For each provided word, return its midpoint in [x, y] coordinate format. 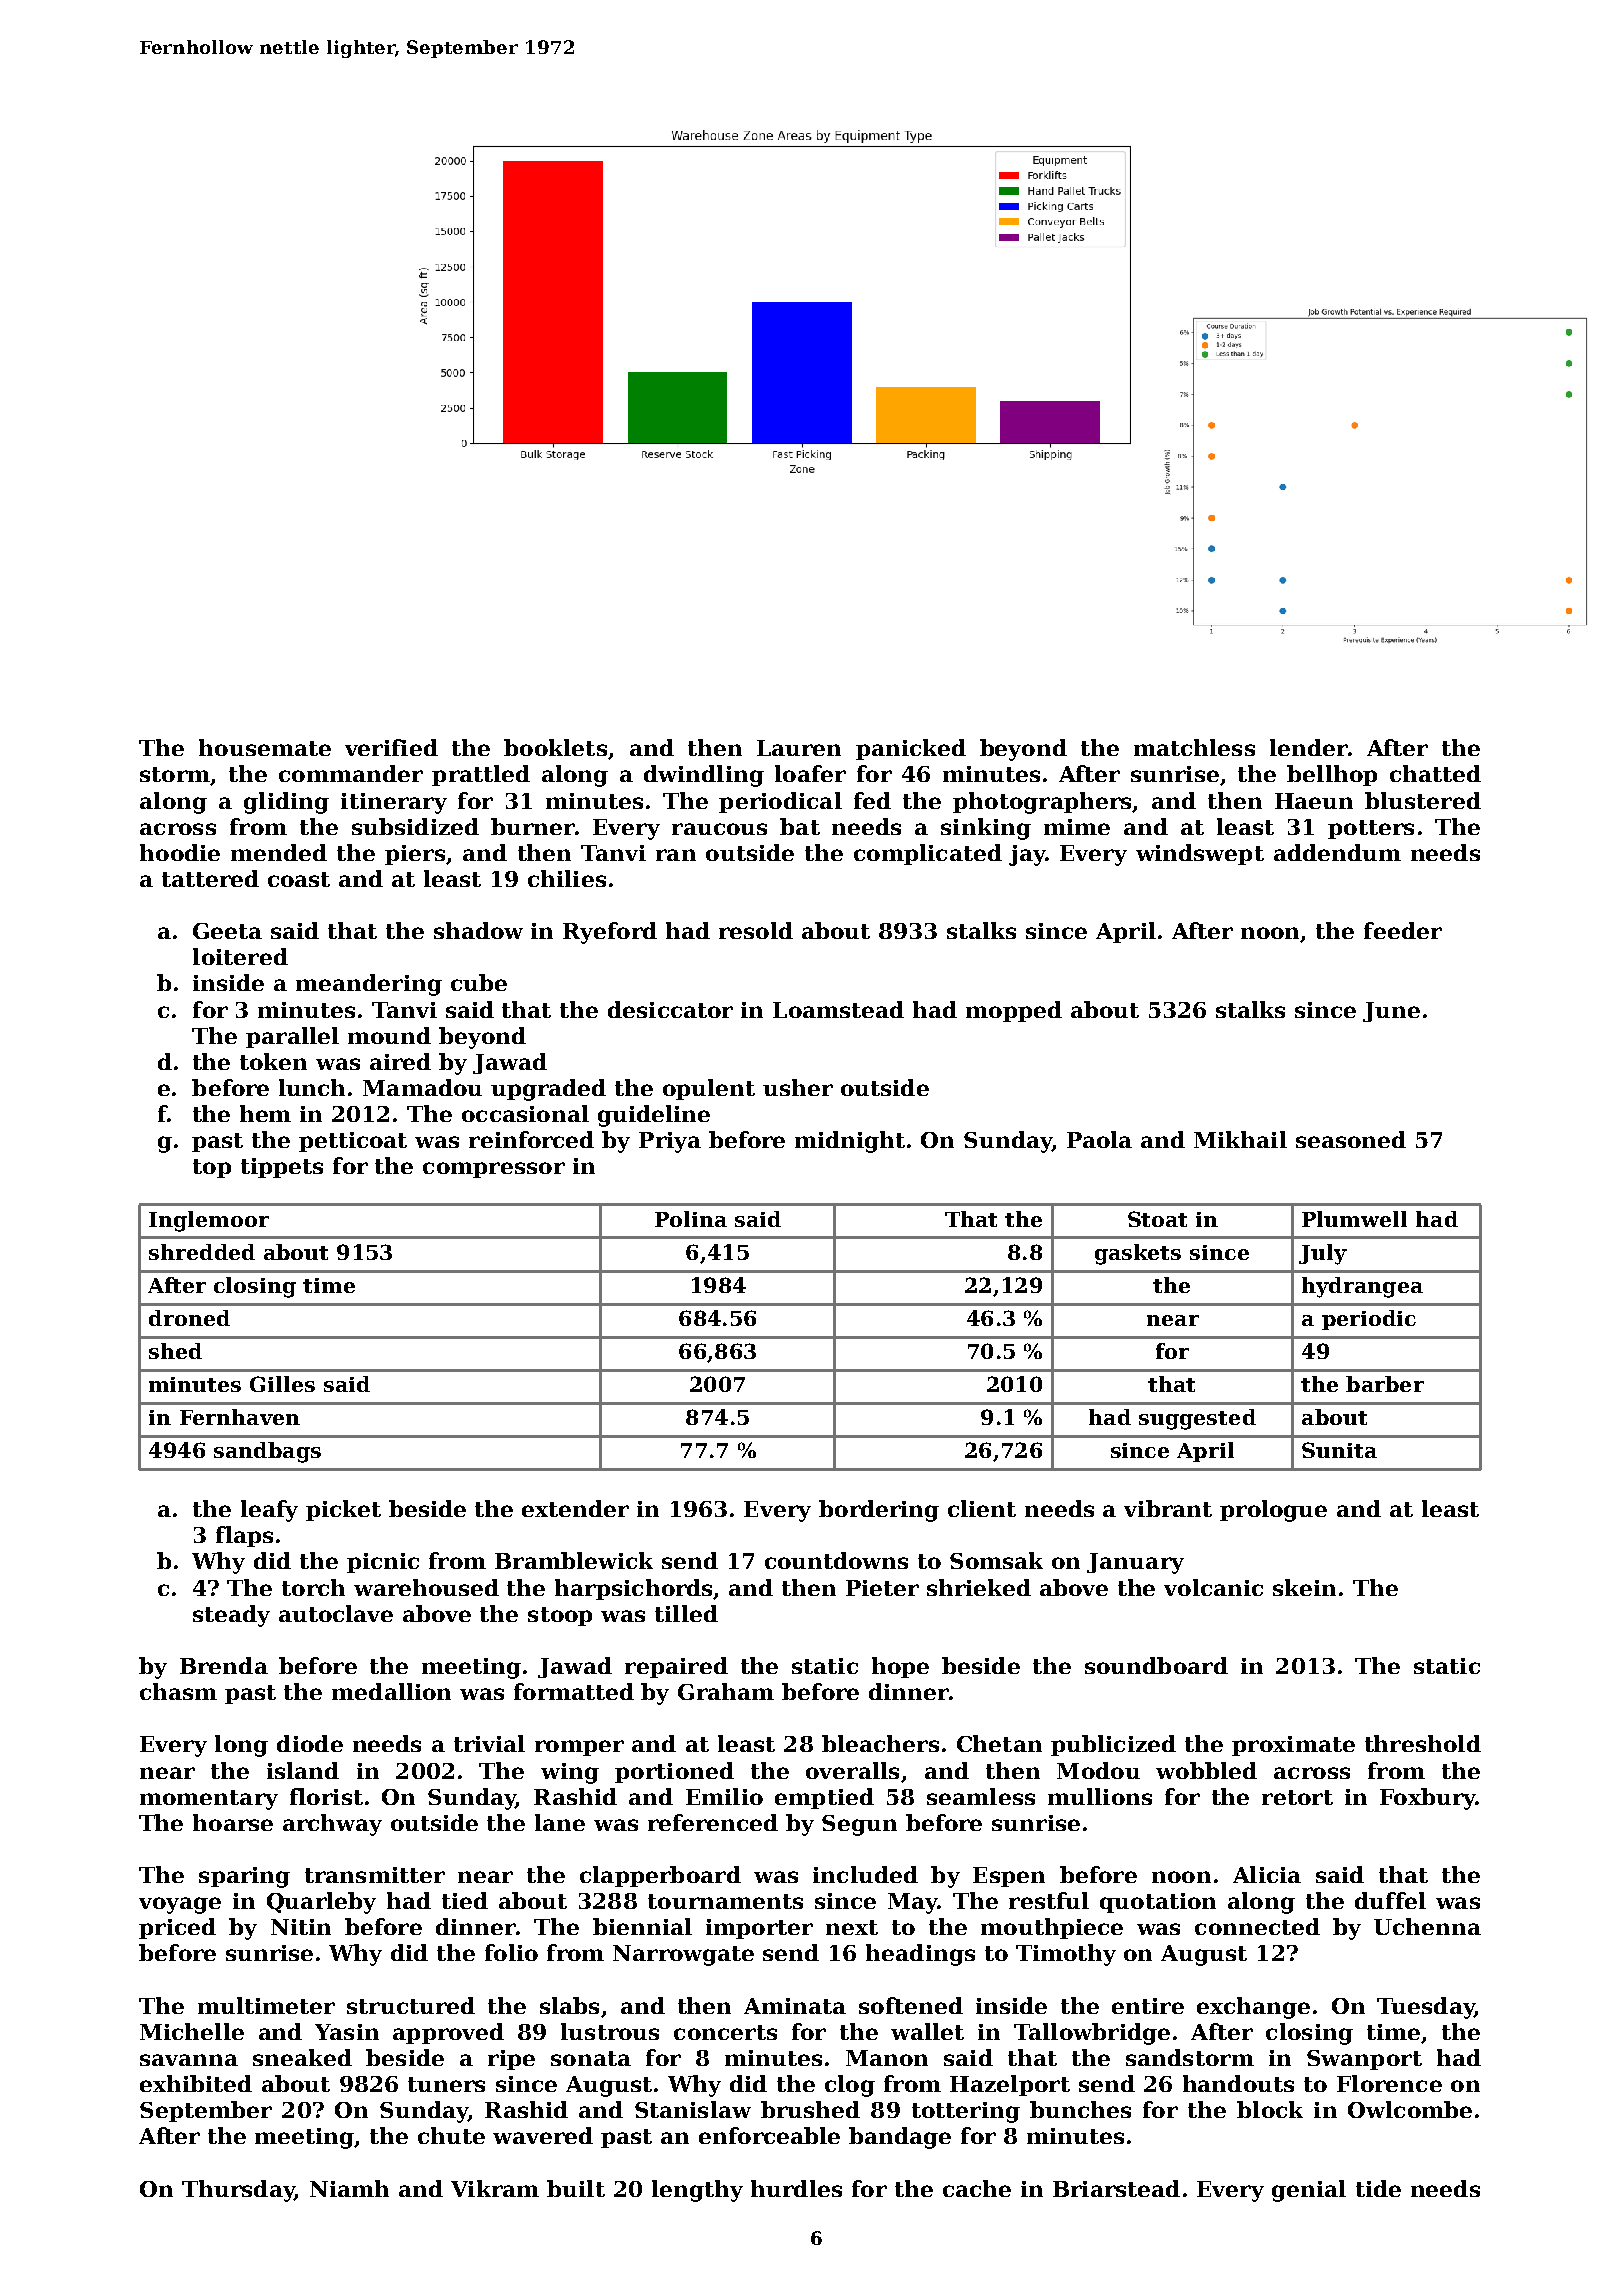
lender [1309, 747]
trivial [489, 1743]
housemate [265, 747]
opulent [709, 1089]
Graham [726, 1691]
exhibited [196, 2083]
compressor [494, 1170]
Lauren [799, 748]
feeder [1403, 930]
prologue [1273, 1511]
